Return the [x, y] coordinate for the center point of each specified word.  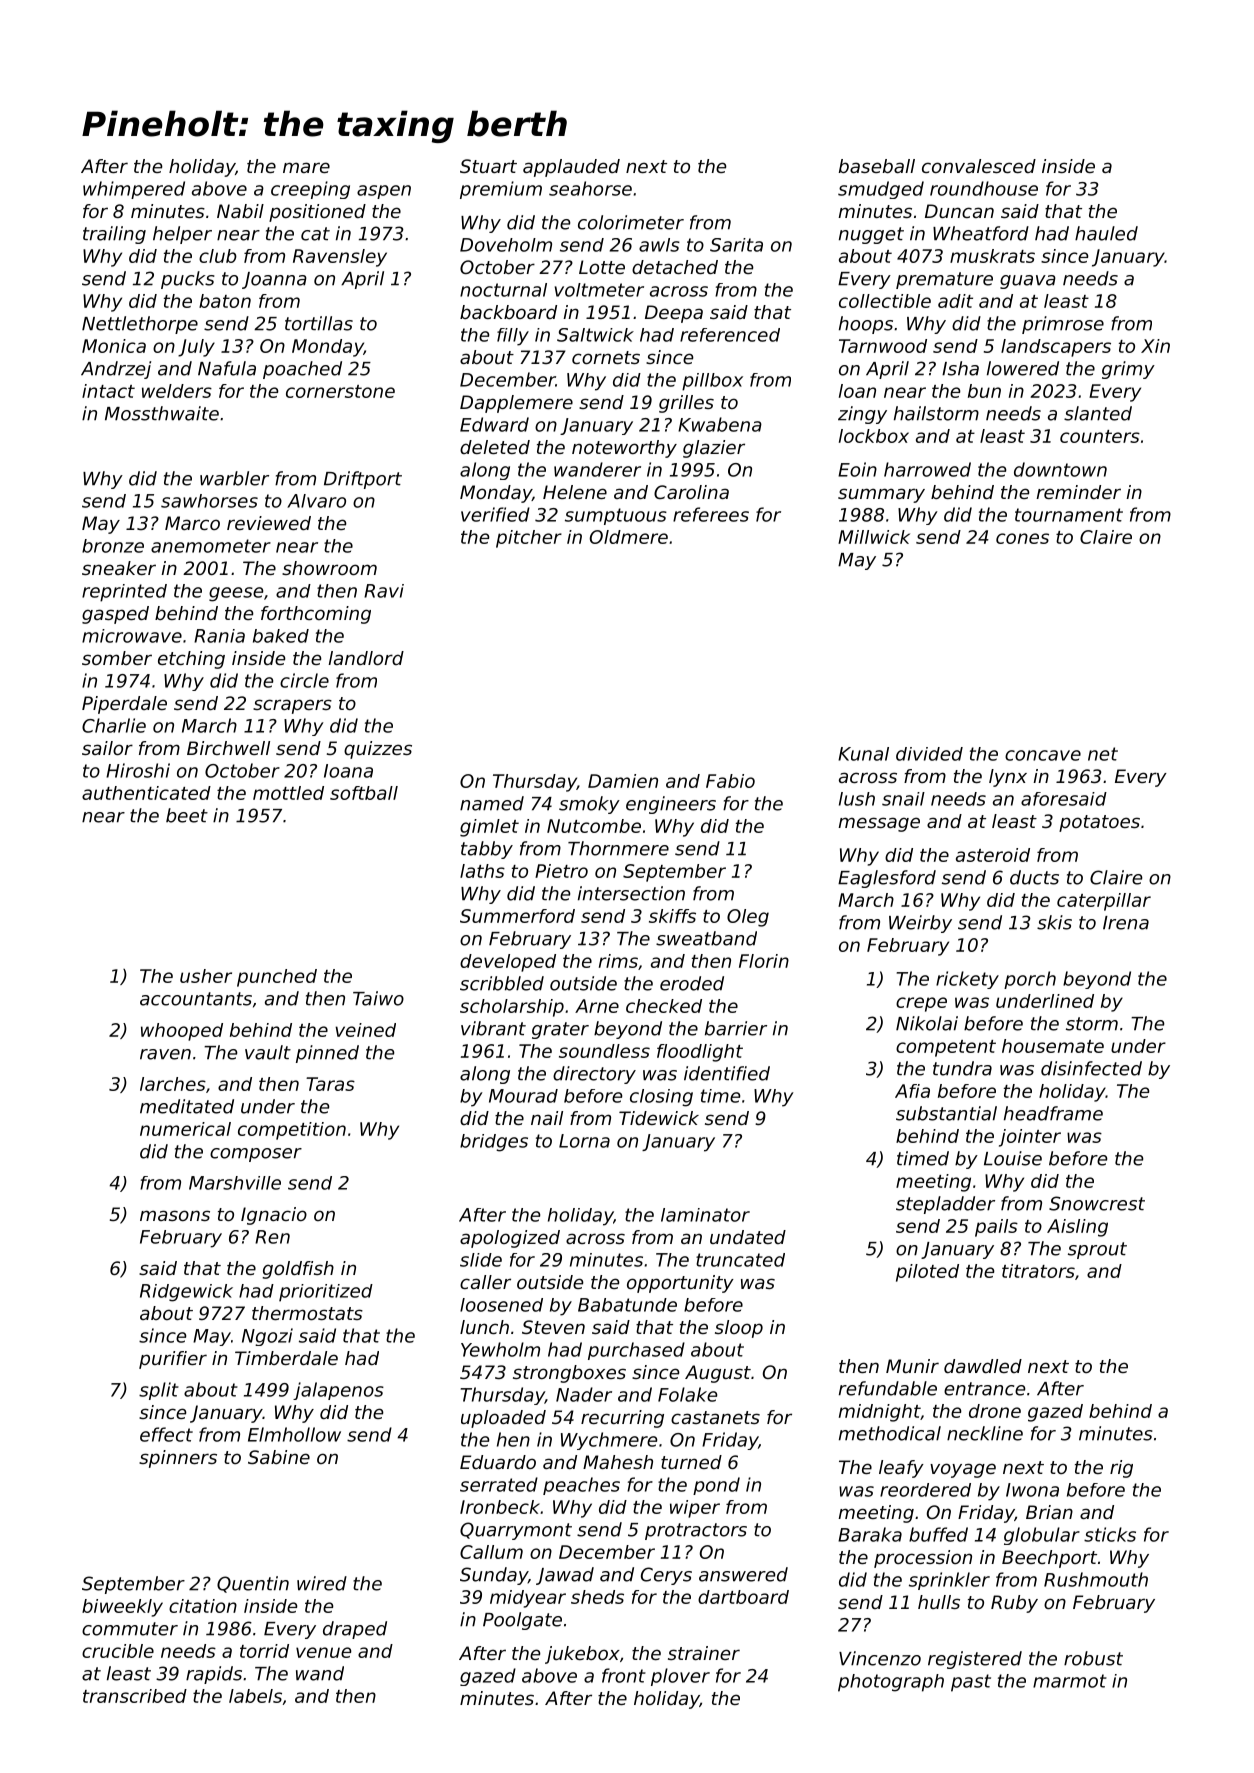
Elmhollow [294, 1434]
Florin [764, 961]
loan [857, 391]
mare [306, 167]
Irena [1126, 923]
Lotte [602, 267]
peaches [581, 1486]
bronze [113, 546]
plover [680, 1677]
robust [1093, 1658]
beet [187, 815]
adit [955, 301]
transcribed [135, 1696]
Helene [575, 492]
